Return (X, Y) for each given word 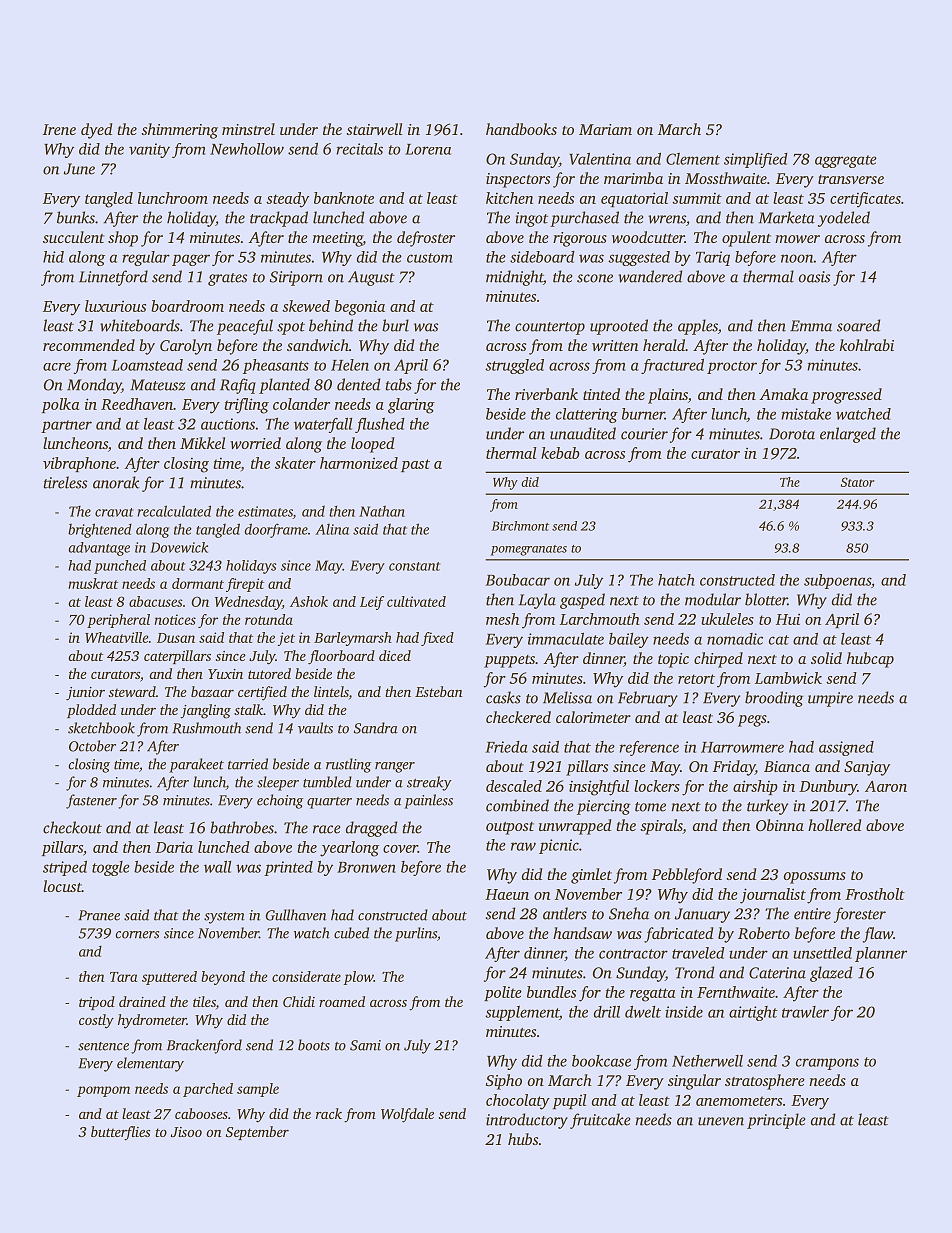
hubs (523, 1139)
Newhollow (247, 149)
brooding (774, 699)
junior (85, 694)
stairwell (374, 129)
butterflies (121, 1133)
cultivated (416, 601)
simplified (756, 160)
